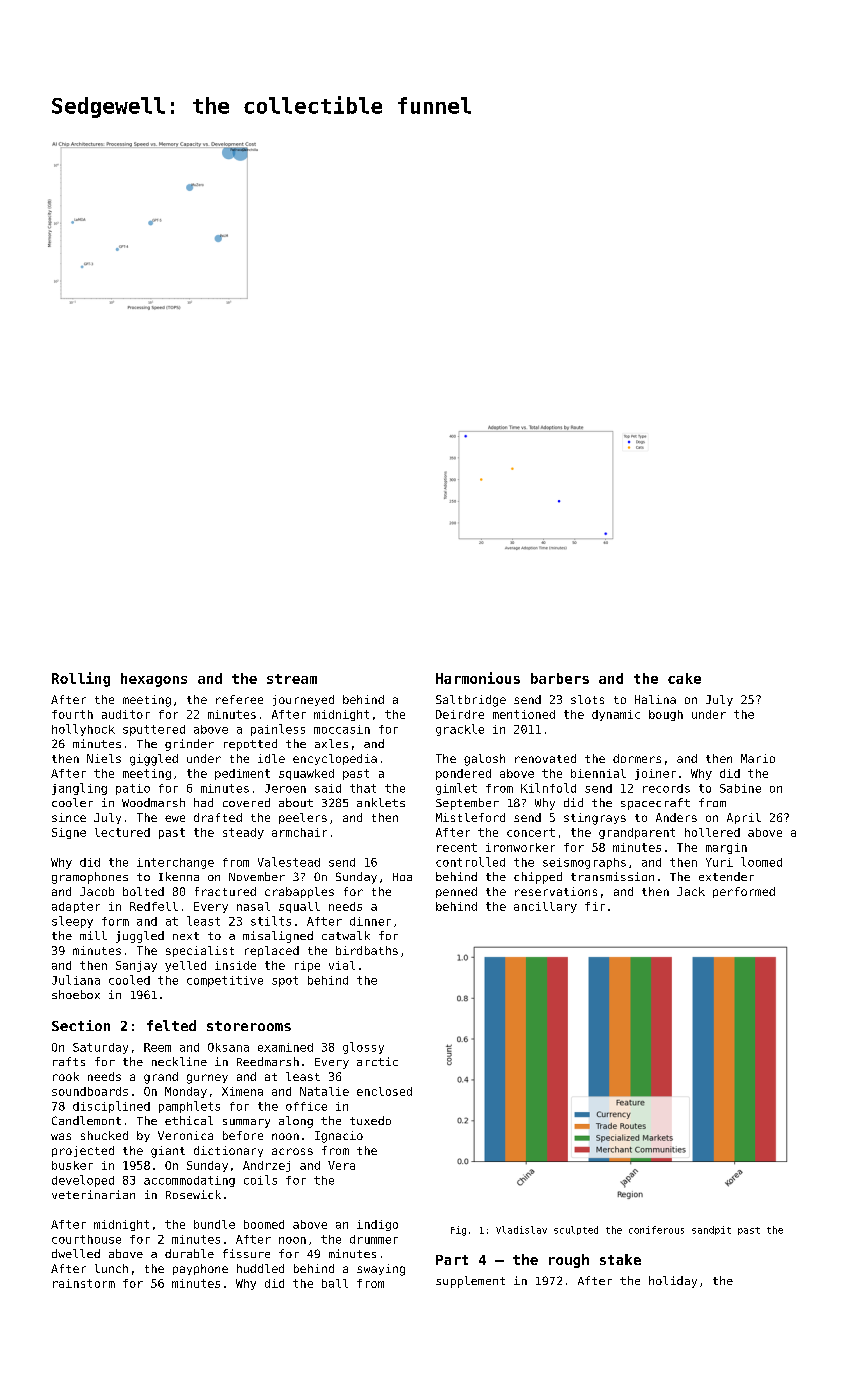 The width and height of the page is (849, 1400). I want to click on stream, so click(292, 679).
